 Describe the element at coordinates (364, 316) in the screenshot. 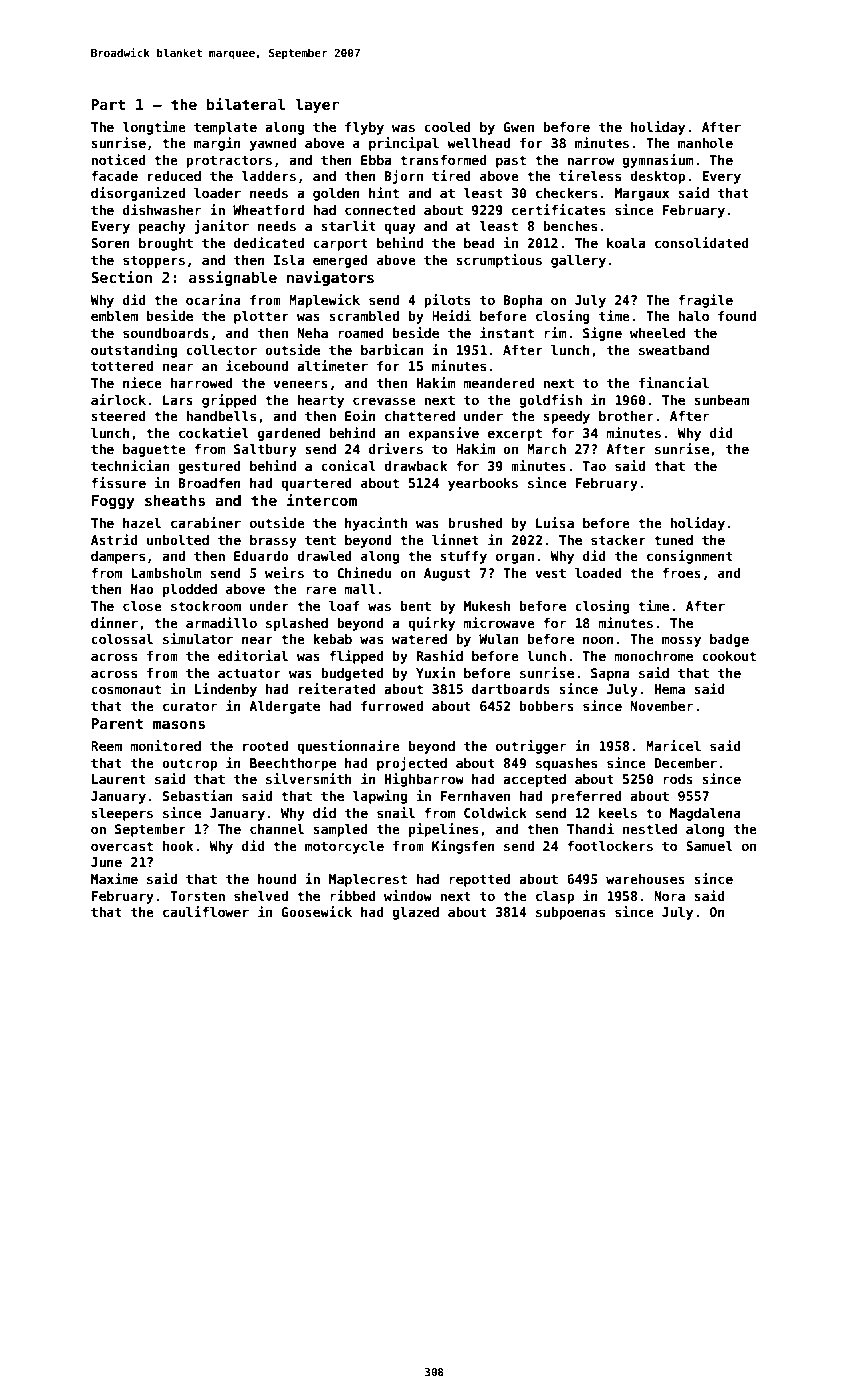

I see `scrambled` at that location.
